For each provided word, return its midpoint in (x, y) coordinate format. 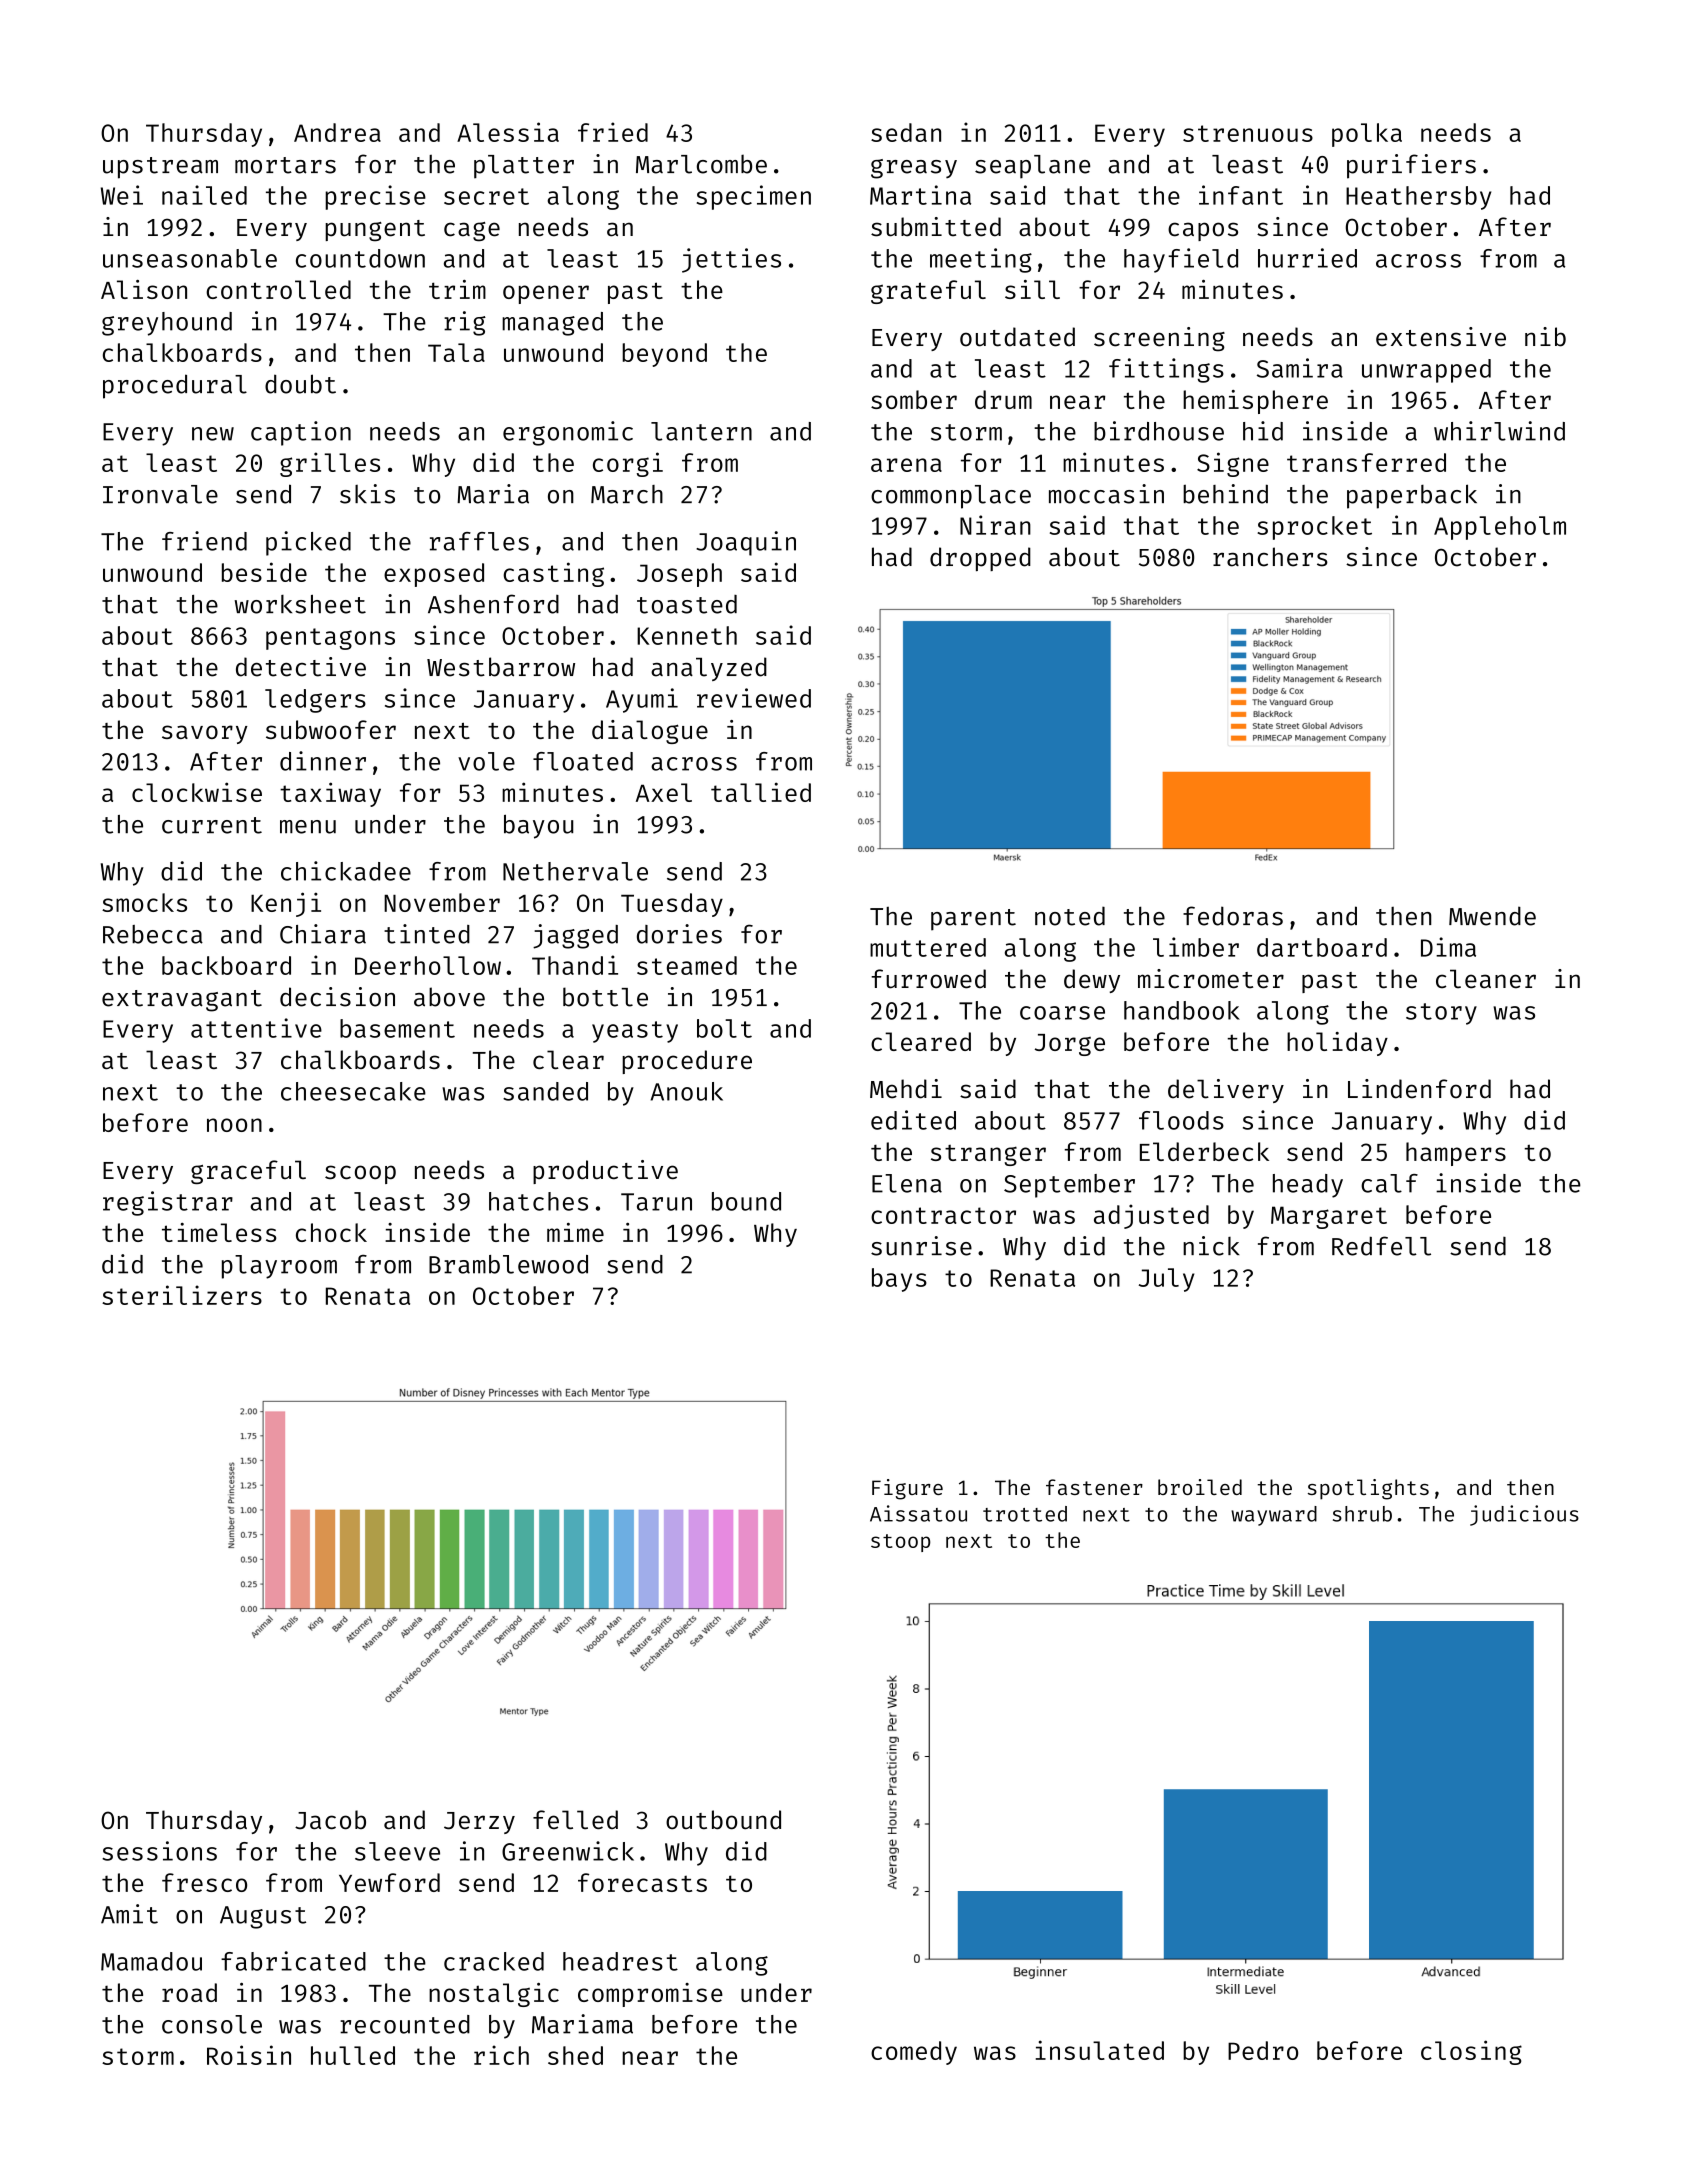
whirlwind (1499, 431)
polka (1367, 135)
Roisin (249, 2055)
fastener (1094, 1487)
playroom (279, 1267)
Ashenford (493, 604)
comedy (914, 2053)
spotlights (1368, 1489)
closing (1471, 2052)
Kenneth (687, 635)
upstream (160, 168)
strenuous (1248, 133)
